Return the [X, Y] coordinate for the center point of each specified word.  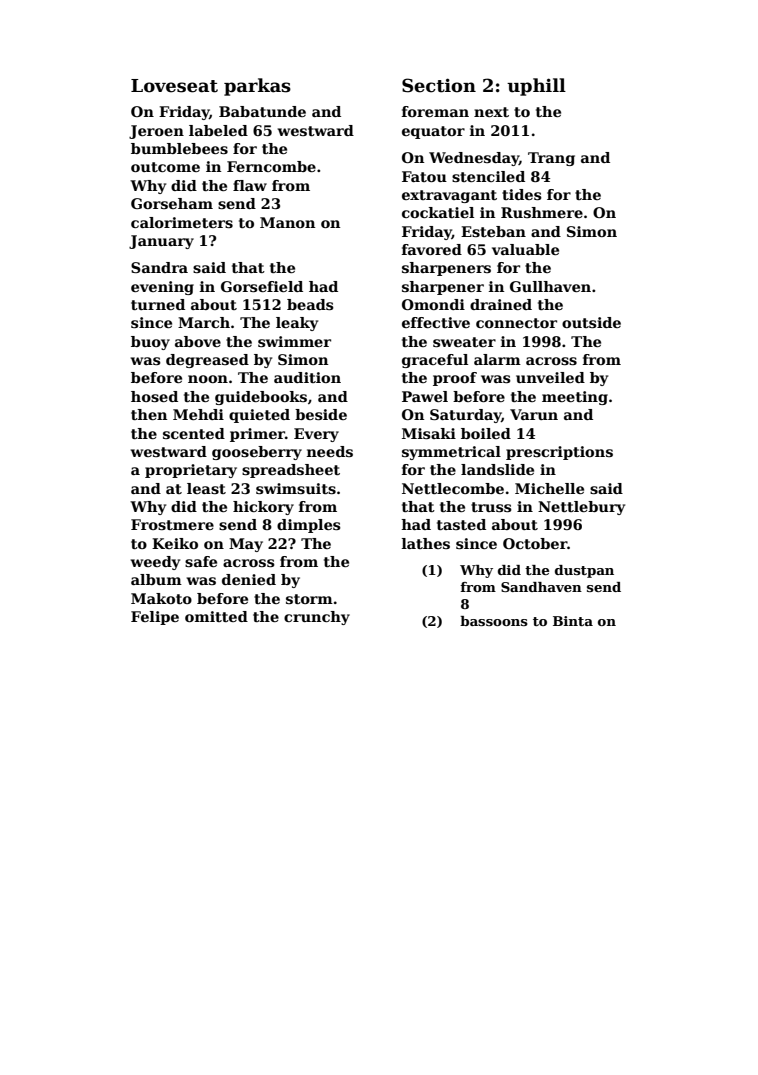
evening [162, 288]
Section [439, 85]
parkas [257, 87]
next [491, 112]
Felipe [155, 618]
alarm [497, 359]
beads [310, 304]
